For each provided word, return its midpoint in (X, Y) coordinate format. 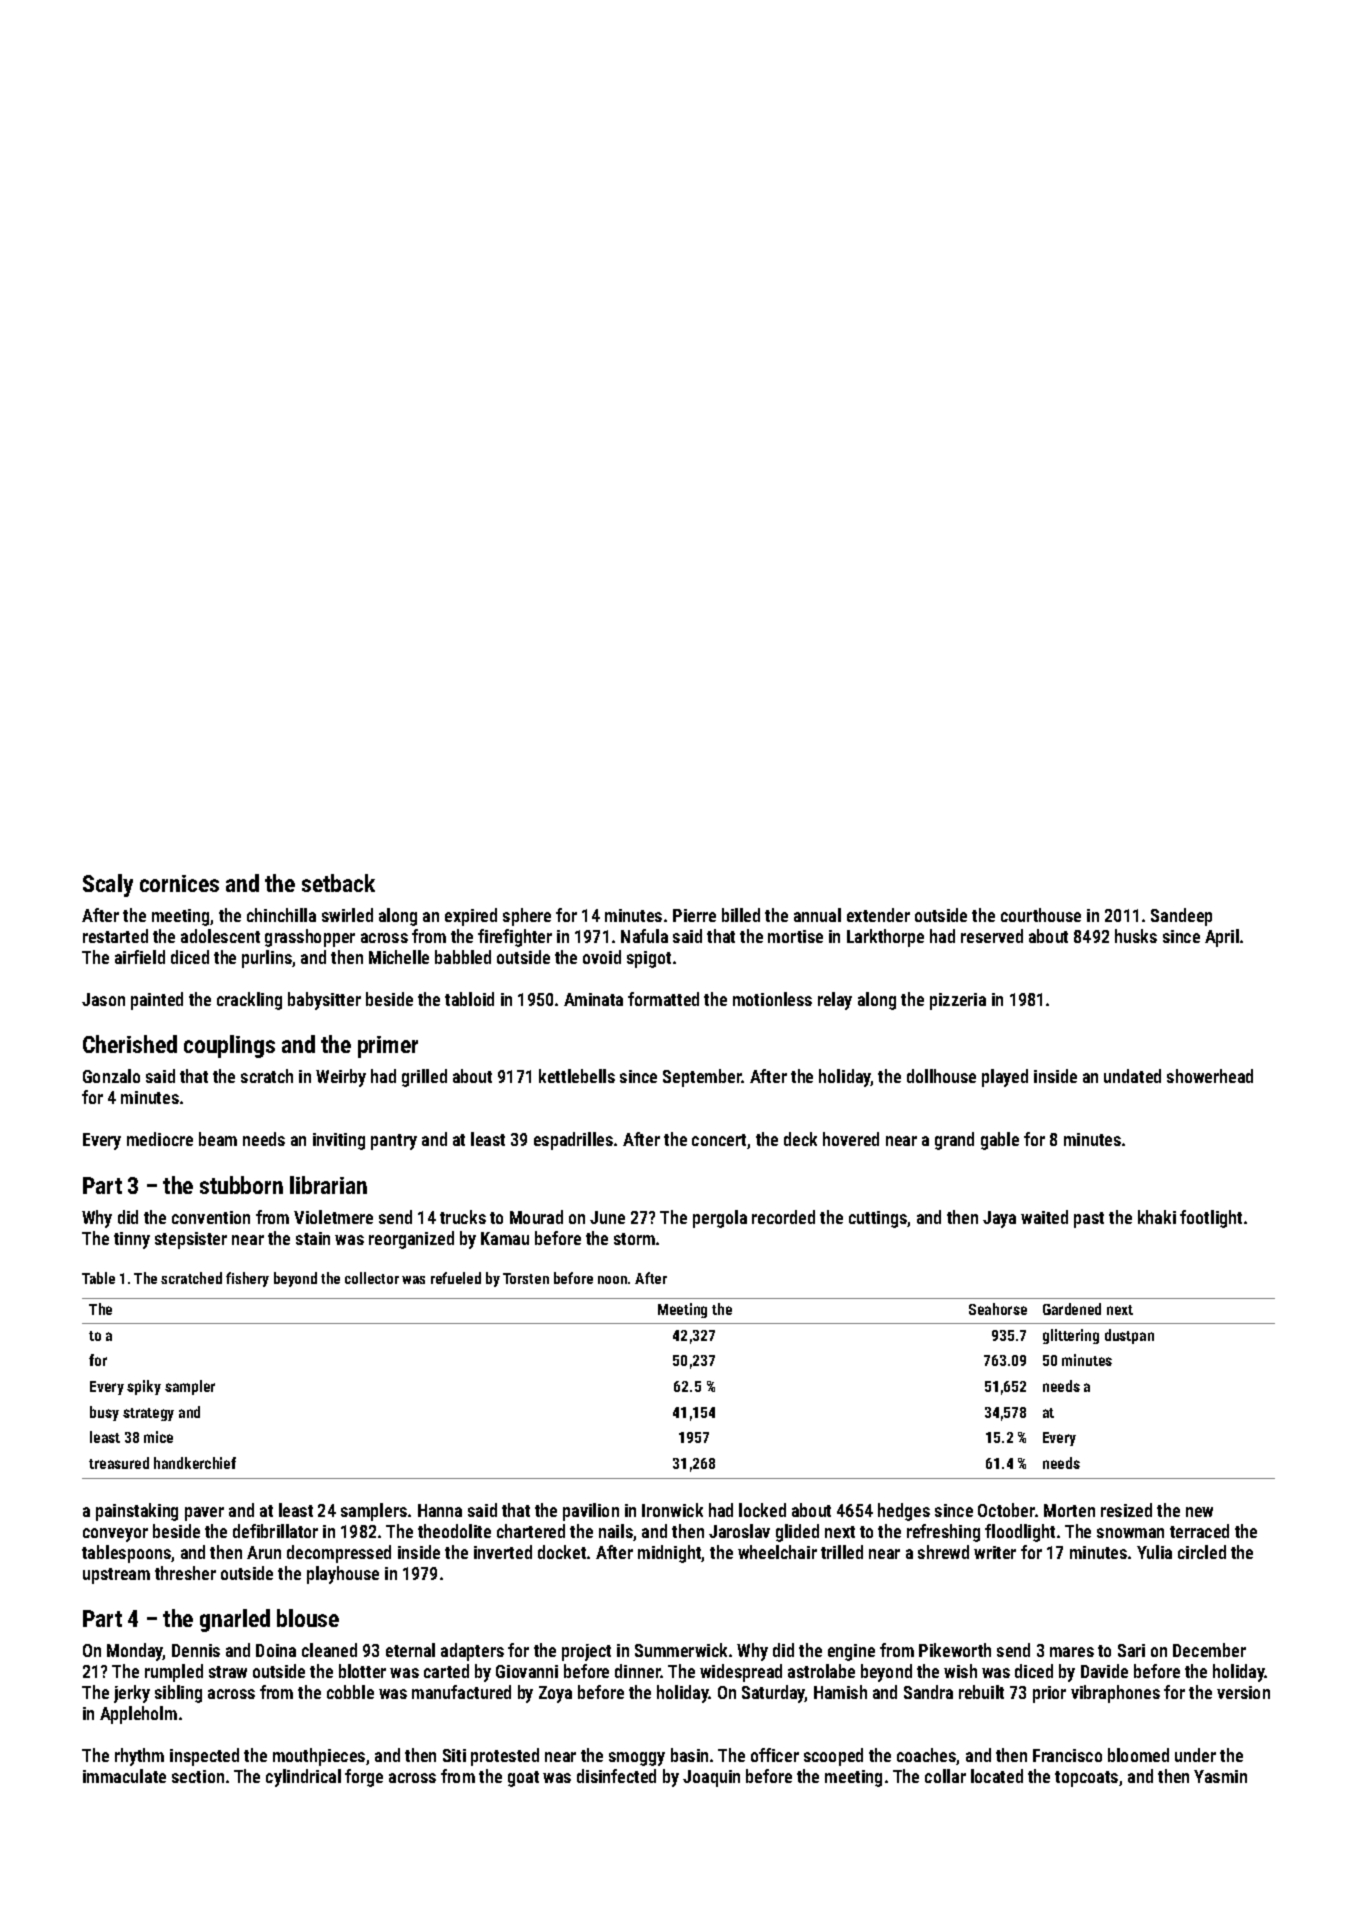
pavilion (591, 1512)
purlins (267, 959)
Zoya (555, 1694)
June (607, 1217)
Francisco (1067, 1755)
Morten (1069, 1510)
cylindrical (303, 1778)
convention (211, 1217)
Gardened (1072, 1309)
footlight (1211, 1219)
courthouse (1041, 915)
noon (612, 1280)
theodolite (454, 1531)
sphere (527, 917)
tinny (132, 1240)
